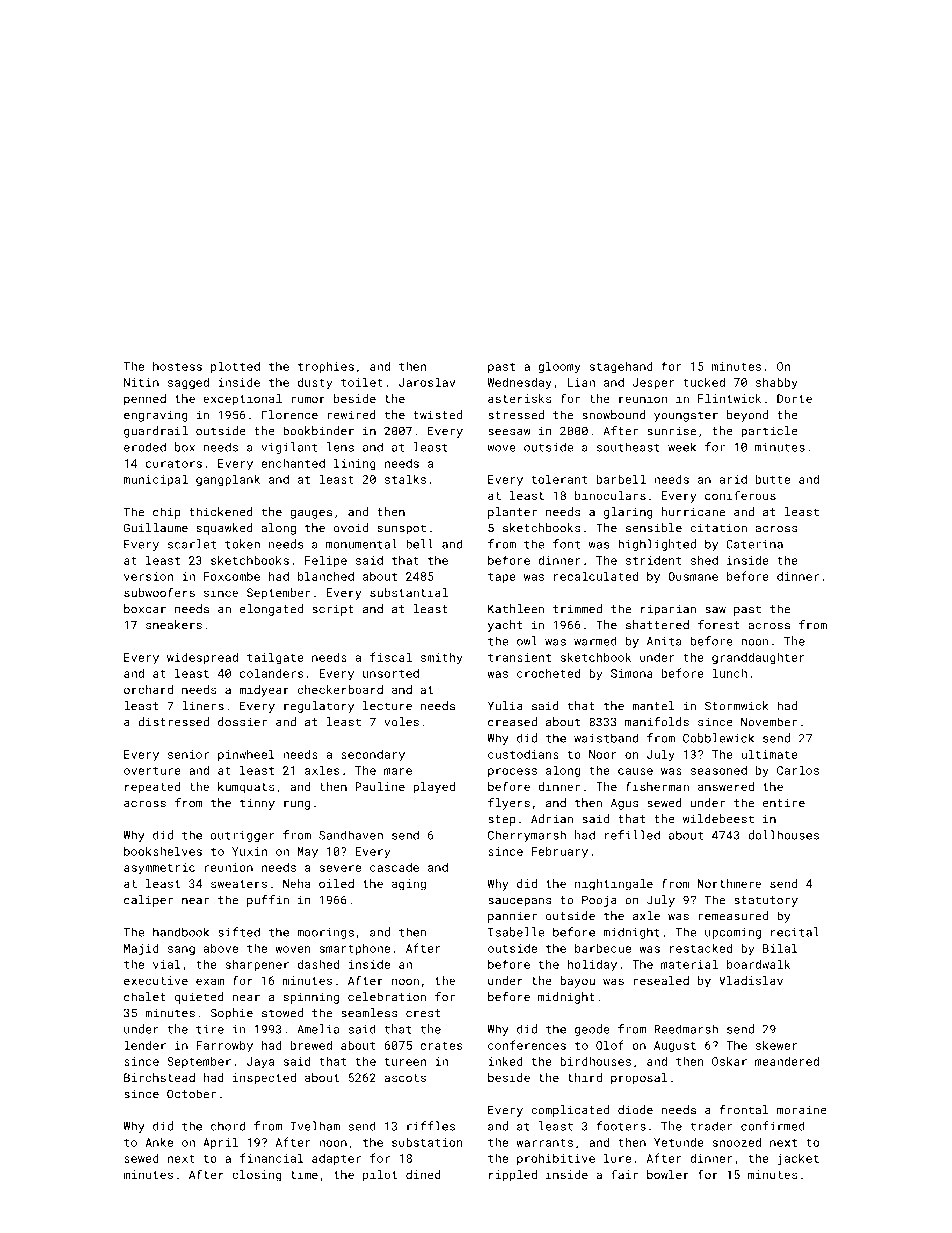 This screenshot has width=952, height=1233. Describe the element at coordinates (719, 625) in the screenshot. I see `forest` at that location.
